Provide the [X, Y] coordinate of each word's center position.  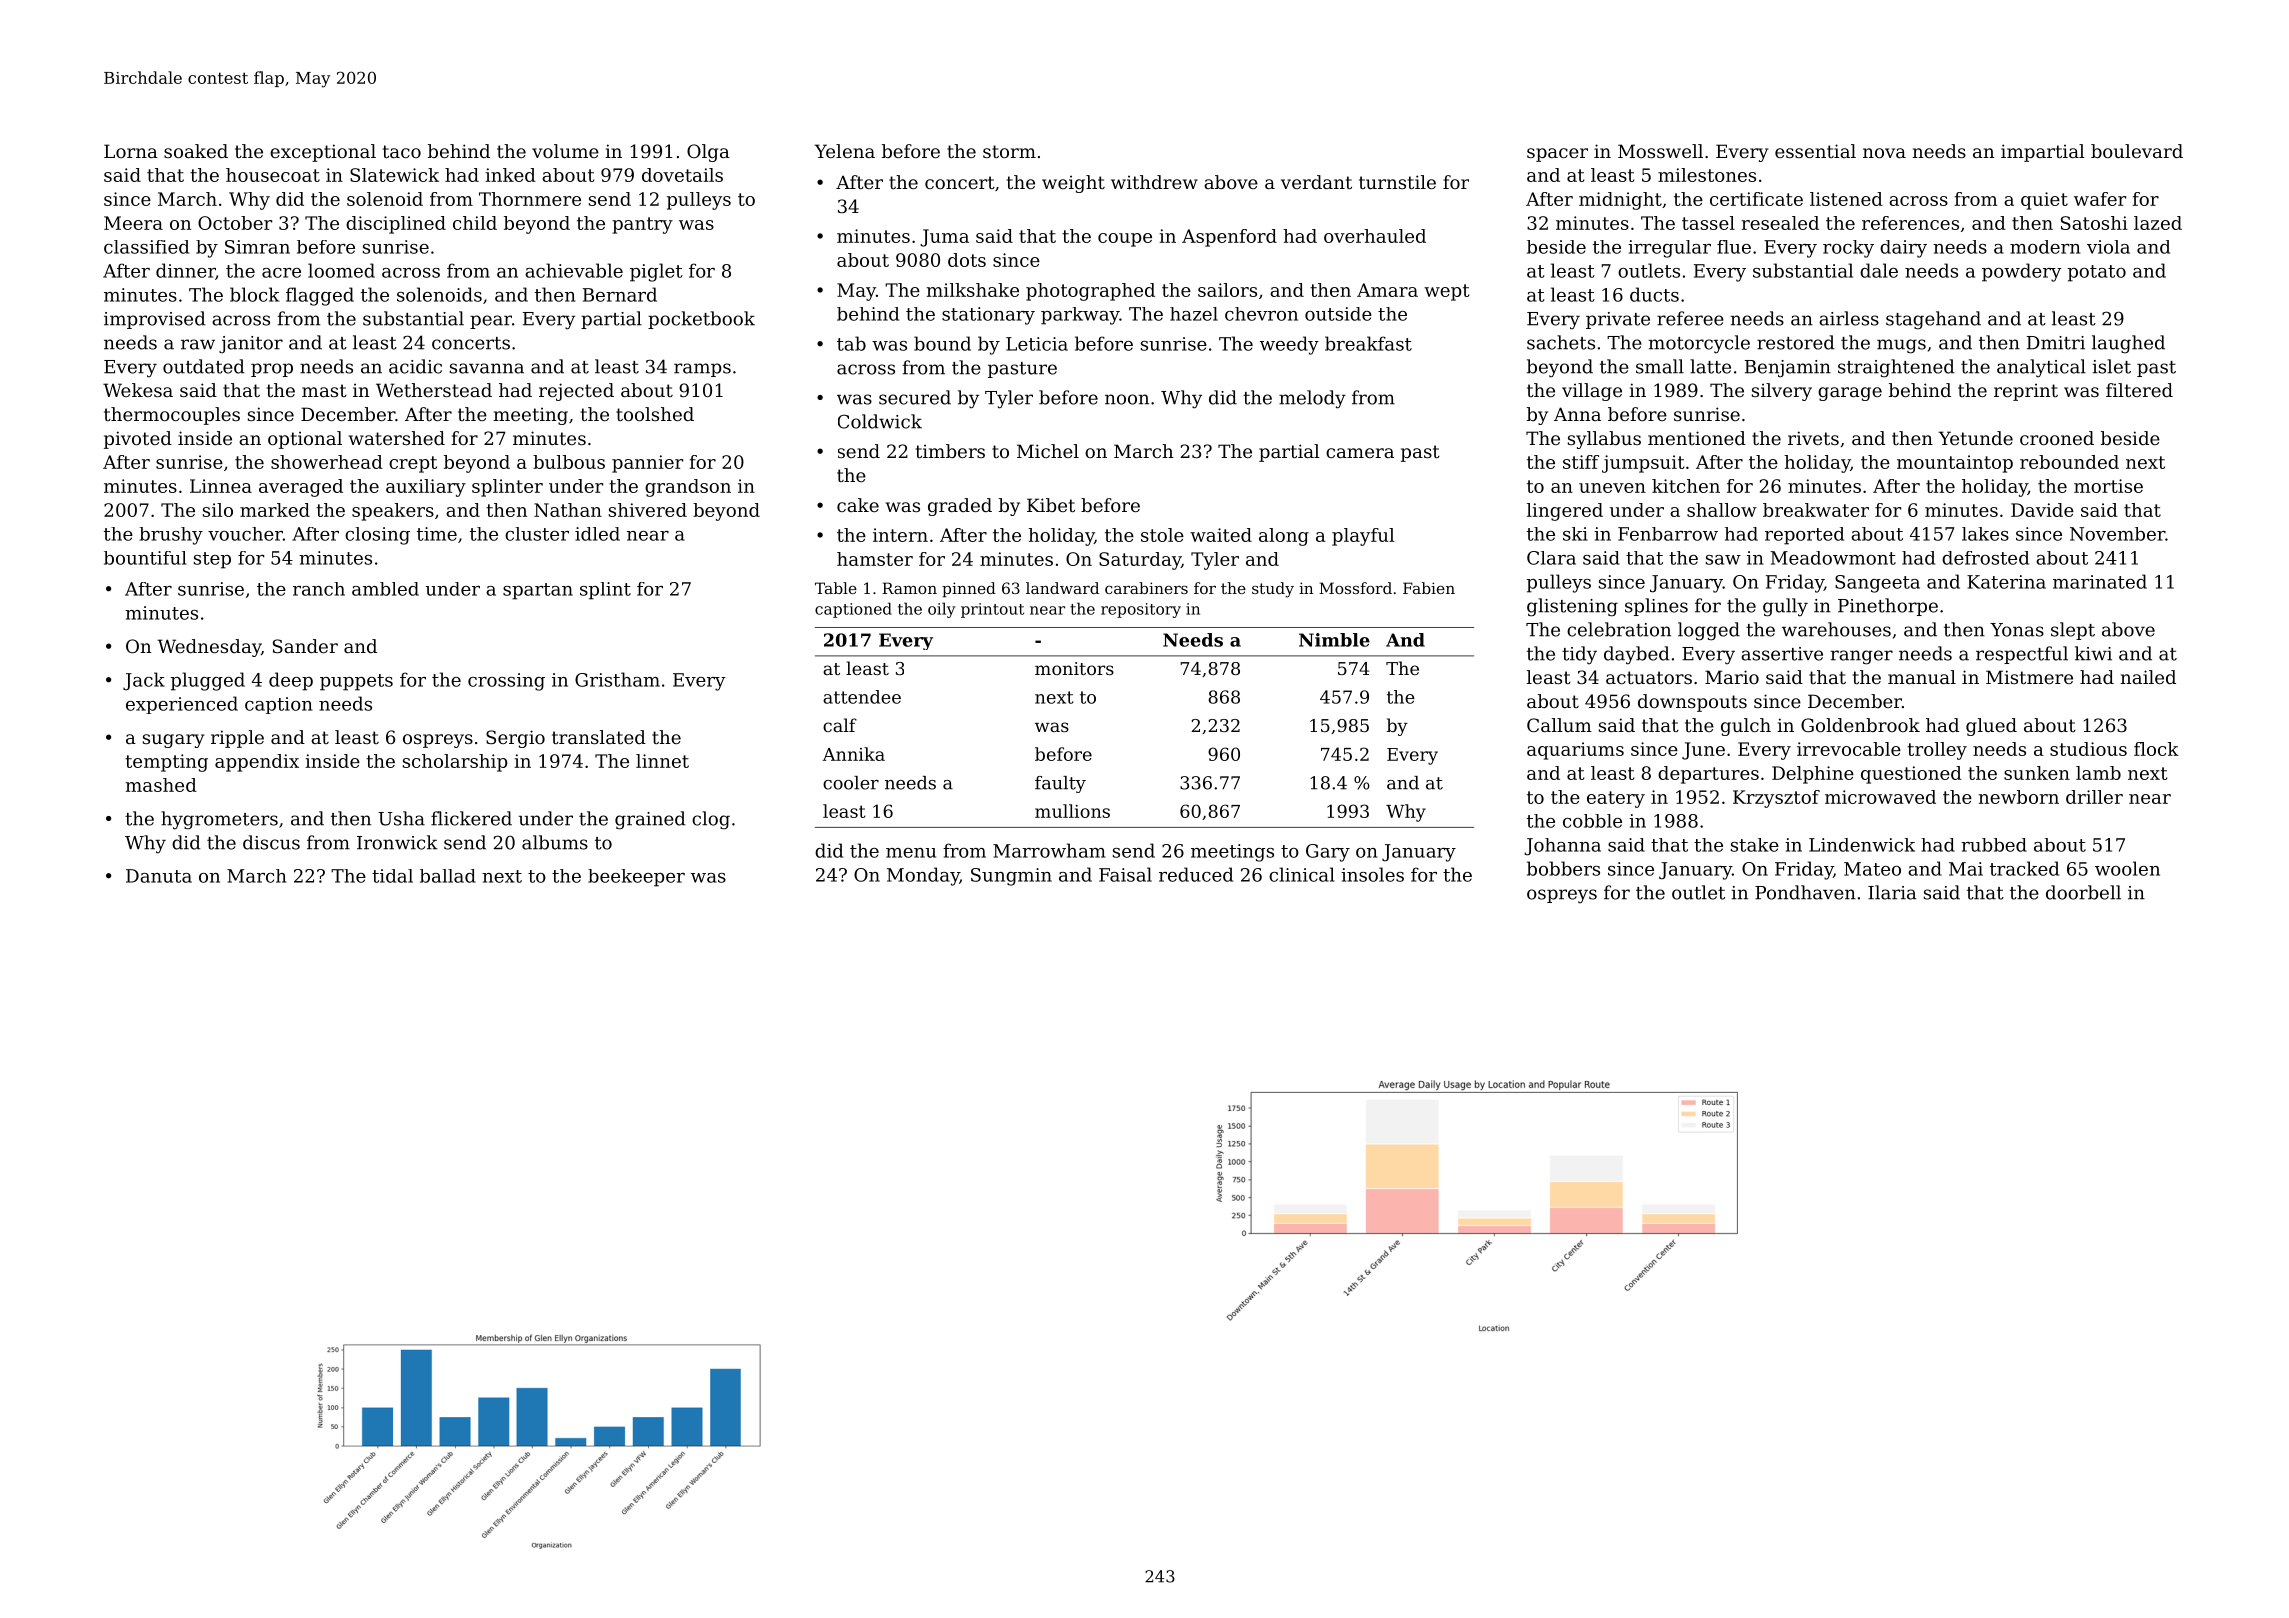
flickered [471, 818]
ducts [1654, 294]
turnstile [1397, 182]
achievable [574, 270]
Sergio [515, 739]
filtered [2139, 390]
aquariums [1575, 751]
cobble [1592, 821]
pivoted [138, 440]
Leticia [1037, 344]
